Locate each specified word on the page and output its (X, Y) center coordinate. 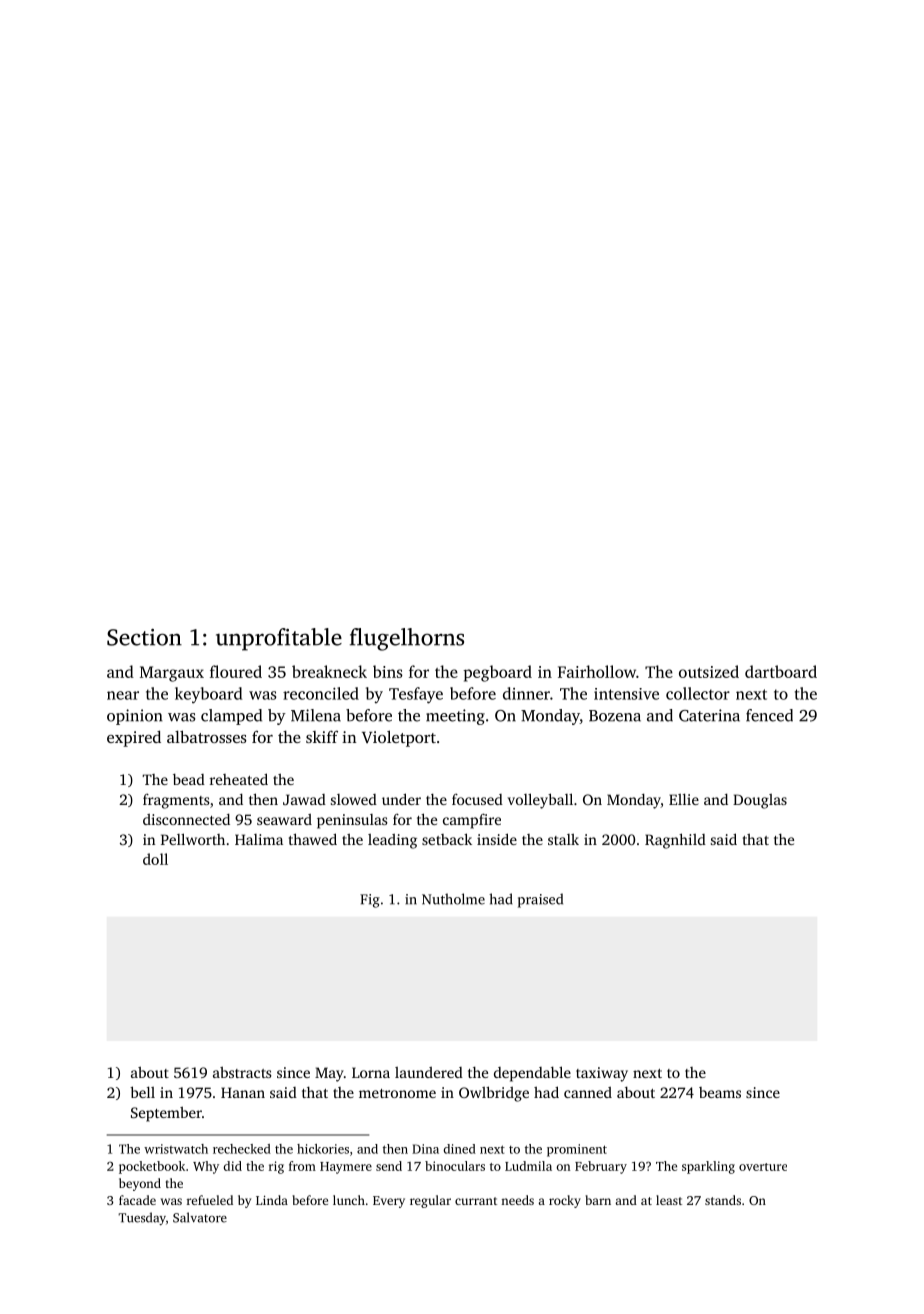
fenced (769, 715)
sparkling (708, 1167)
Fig (370, 901)
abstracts (242, 1072)
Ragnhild (675, 841)
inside (497, 839)
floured (236, 671)
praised (540, 900)
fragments (176, 801)
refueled (210, 1200)
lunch (349, 1200)
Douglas (760, 801)
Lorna (371, 1072)
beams (720, 1092)
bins (388, 671)
